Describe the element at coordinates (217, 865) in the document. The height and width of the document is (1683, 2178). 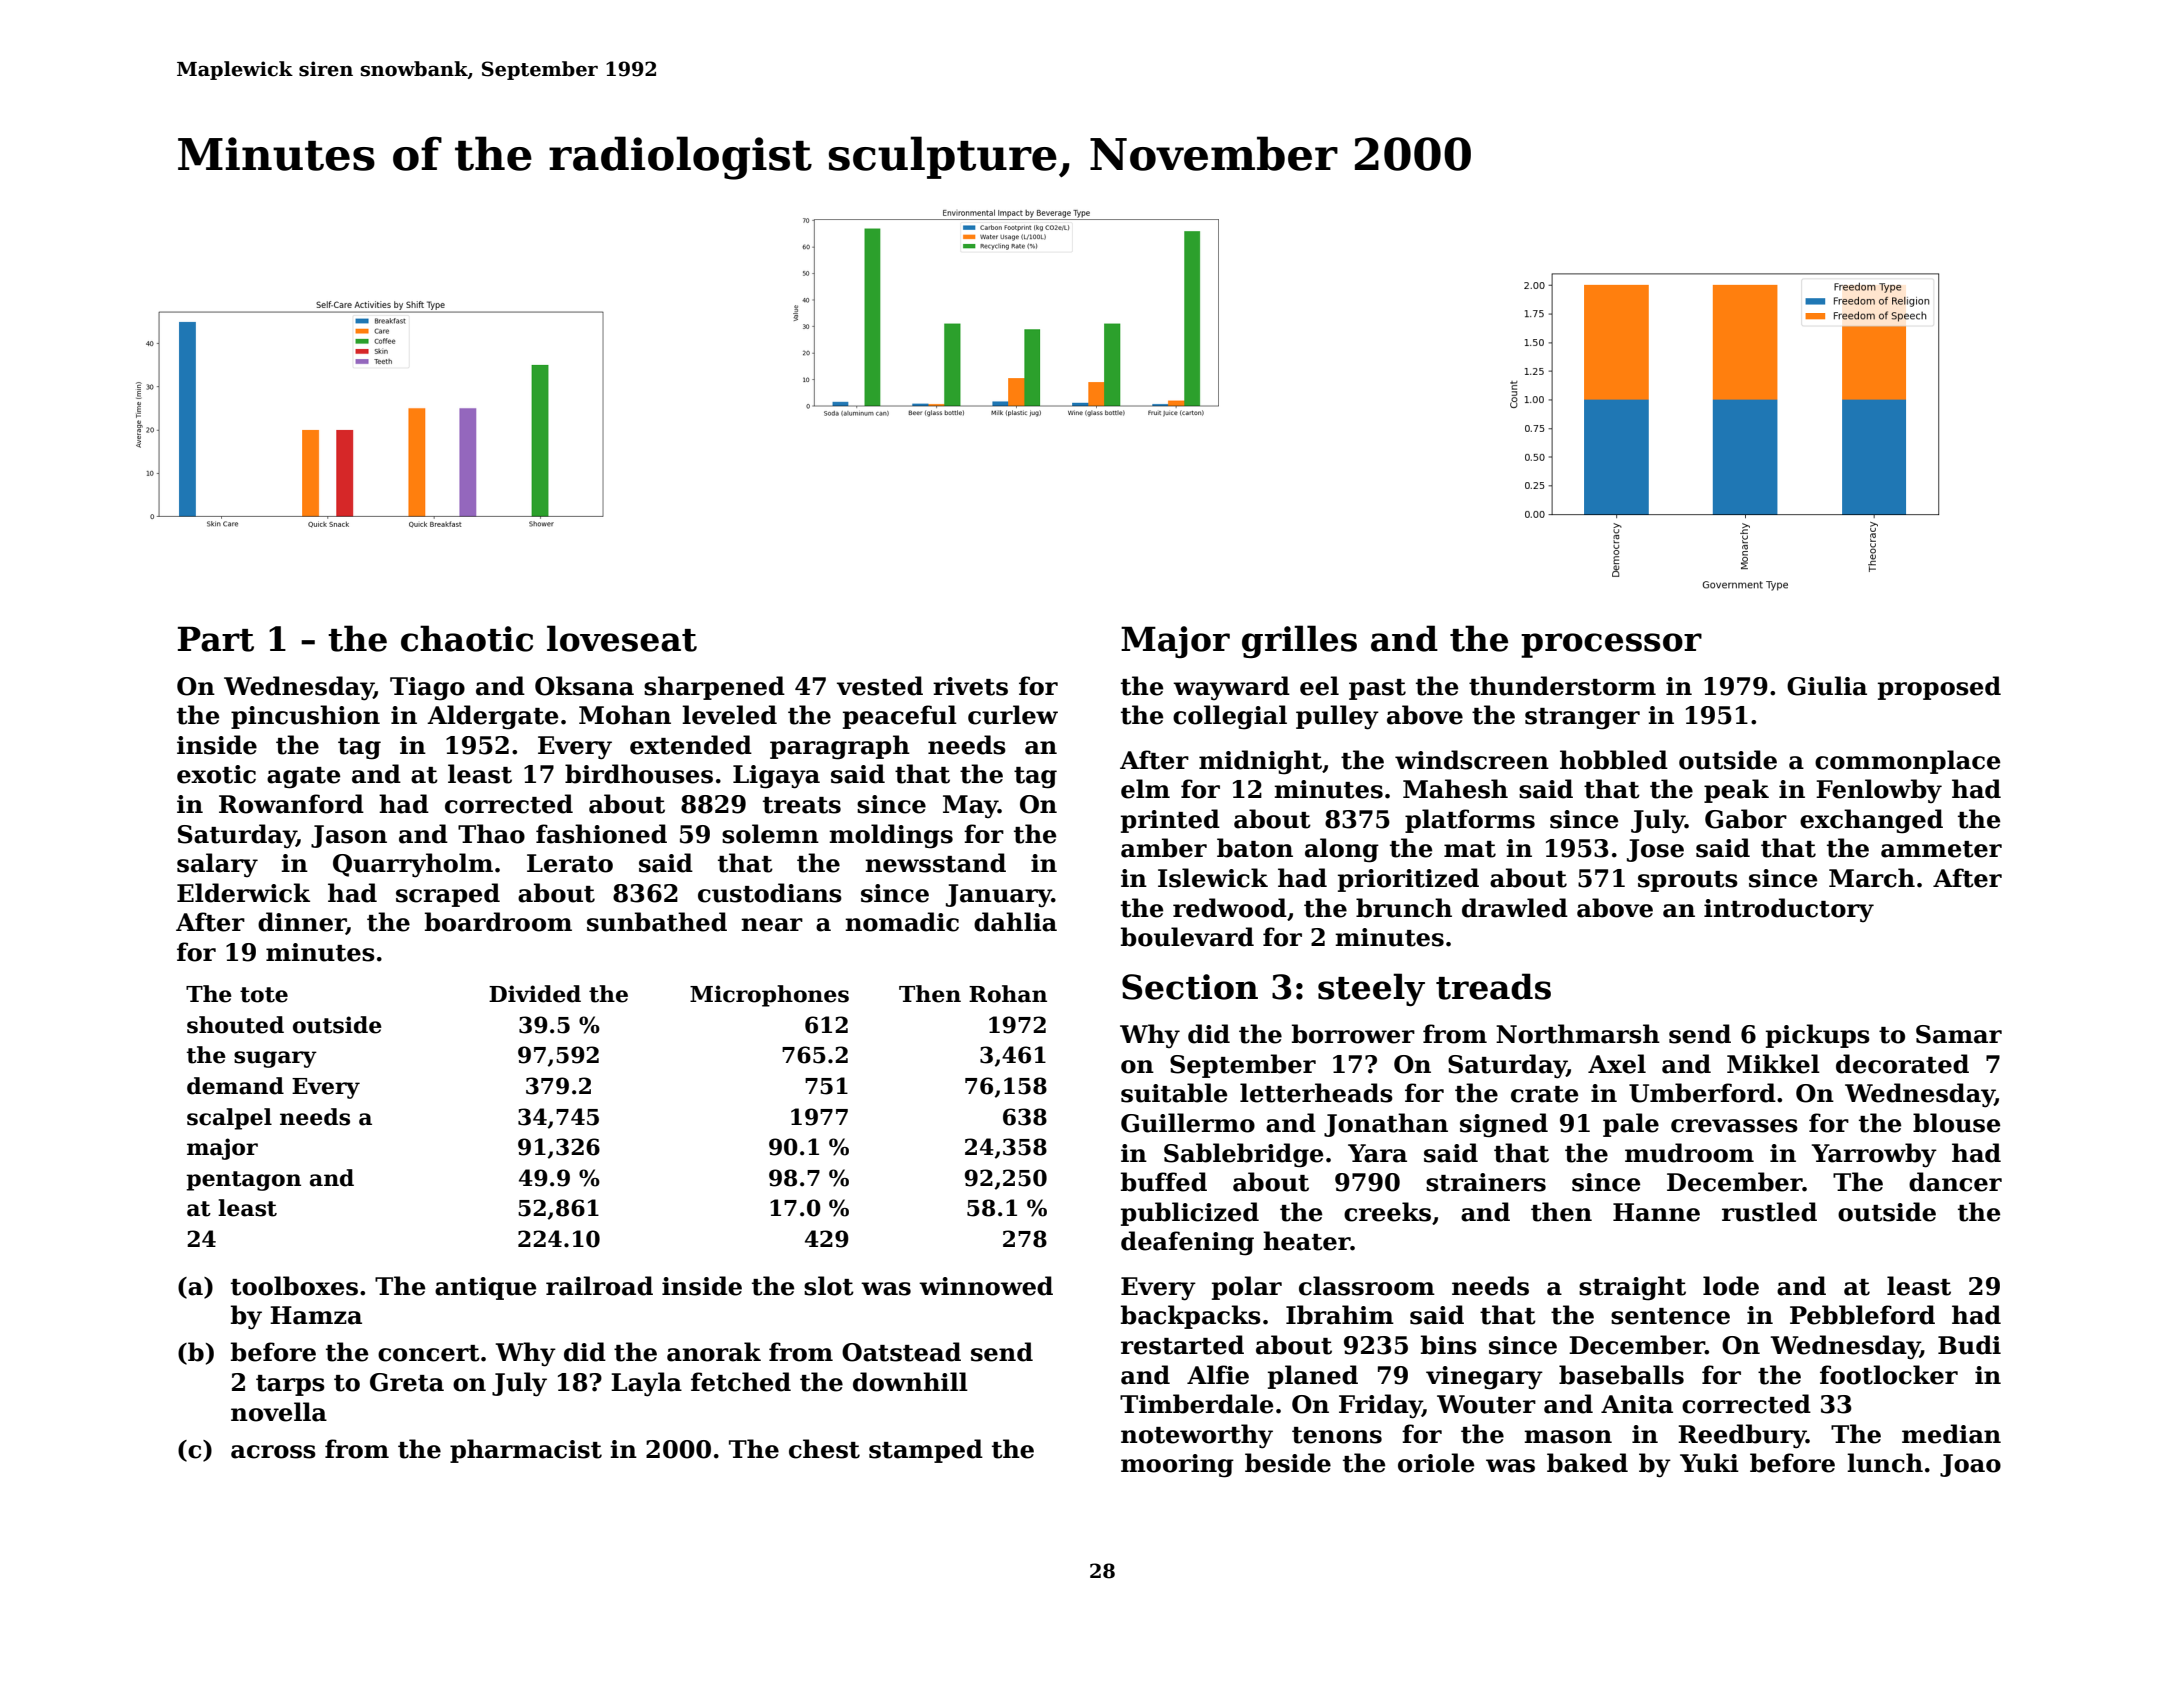
I see `salary` at that location.
